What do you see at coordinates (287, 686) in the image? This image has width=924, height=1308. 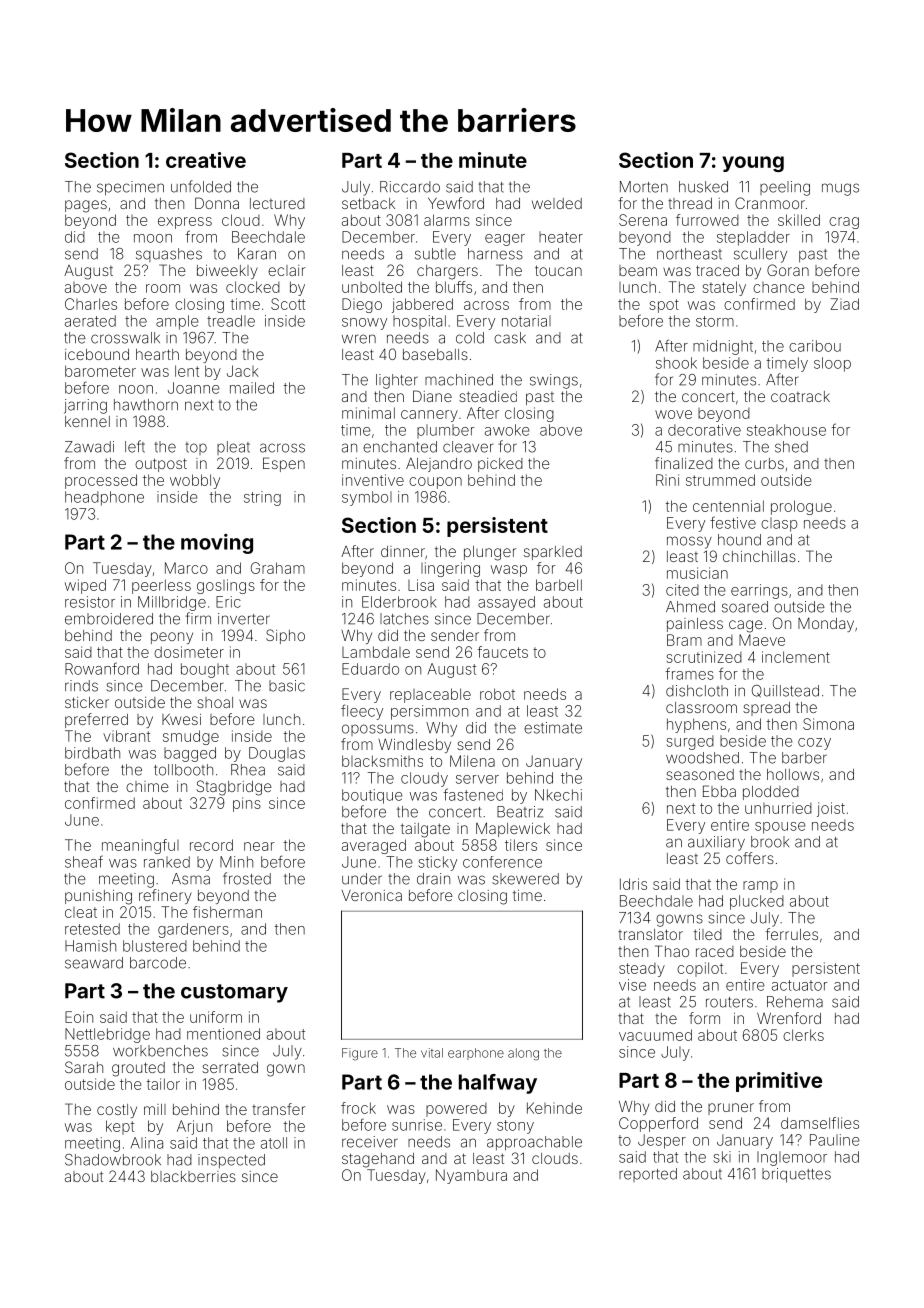 I see `basic` at bounding box center [287, 686].
